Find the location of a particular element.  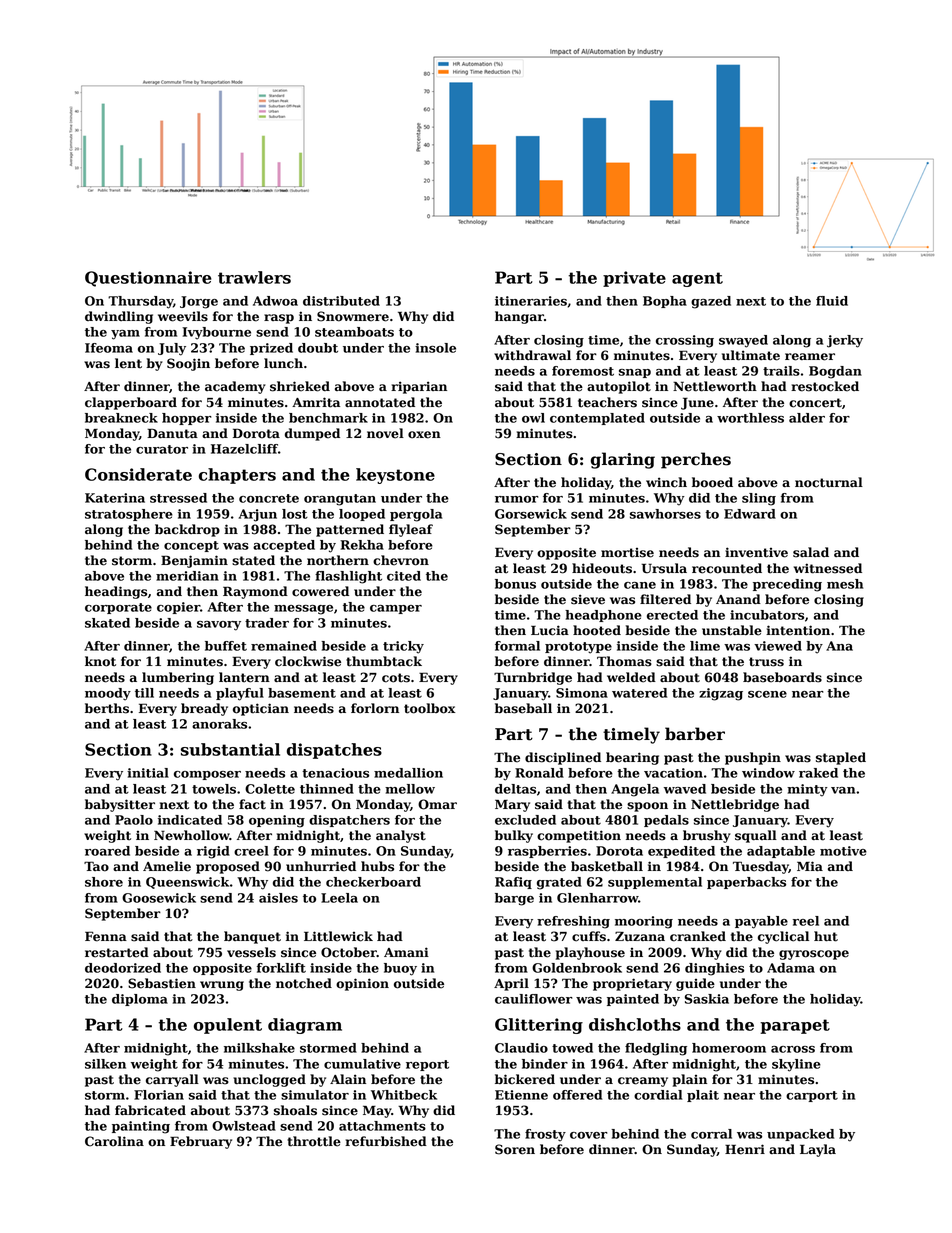

aisles is located at coordinates (278, 898).
